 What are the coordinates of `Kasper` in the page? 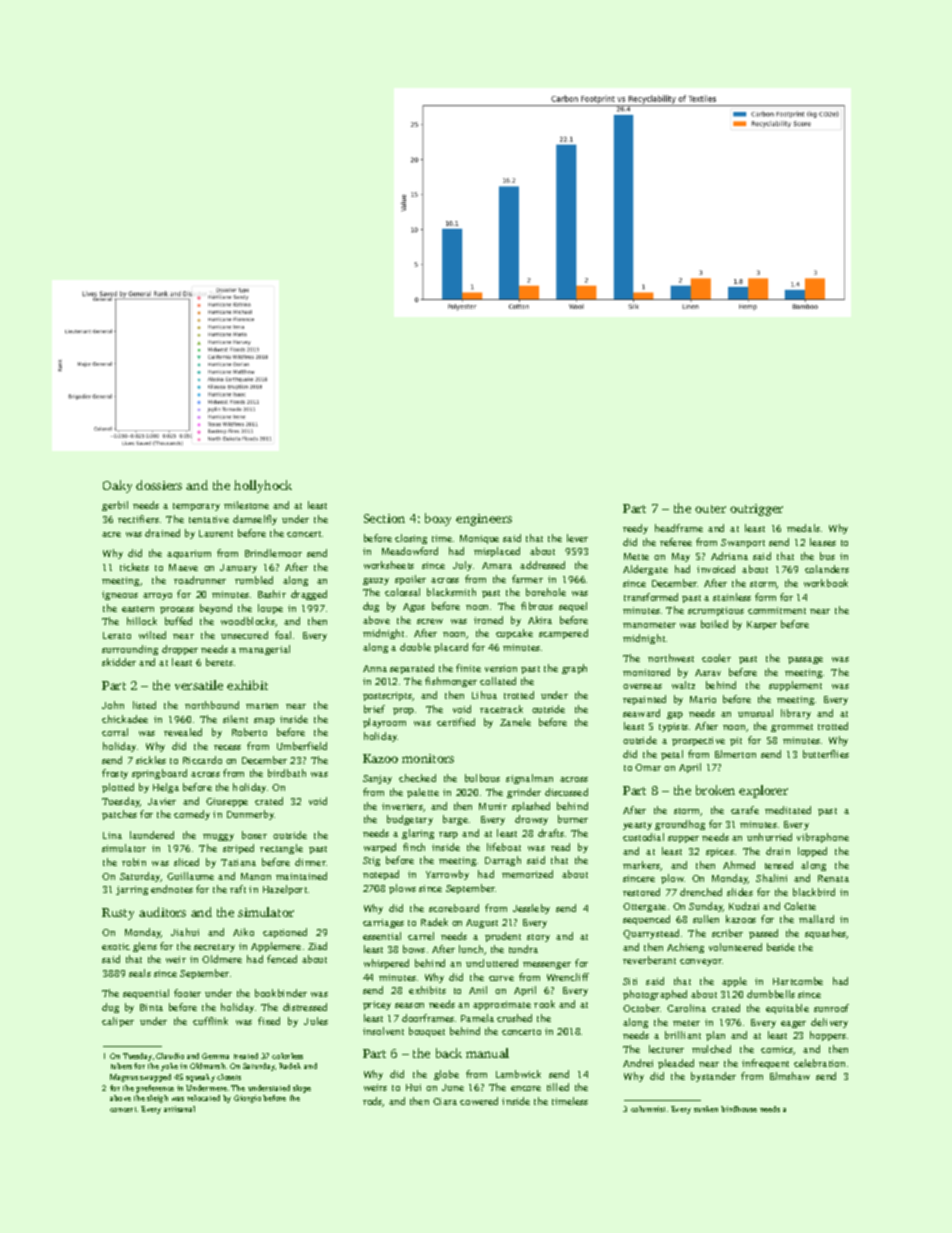 It's located at (762, 625).
